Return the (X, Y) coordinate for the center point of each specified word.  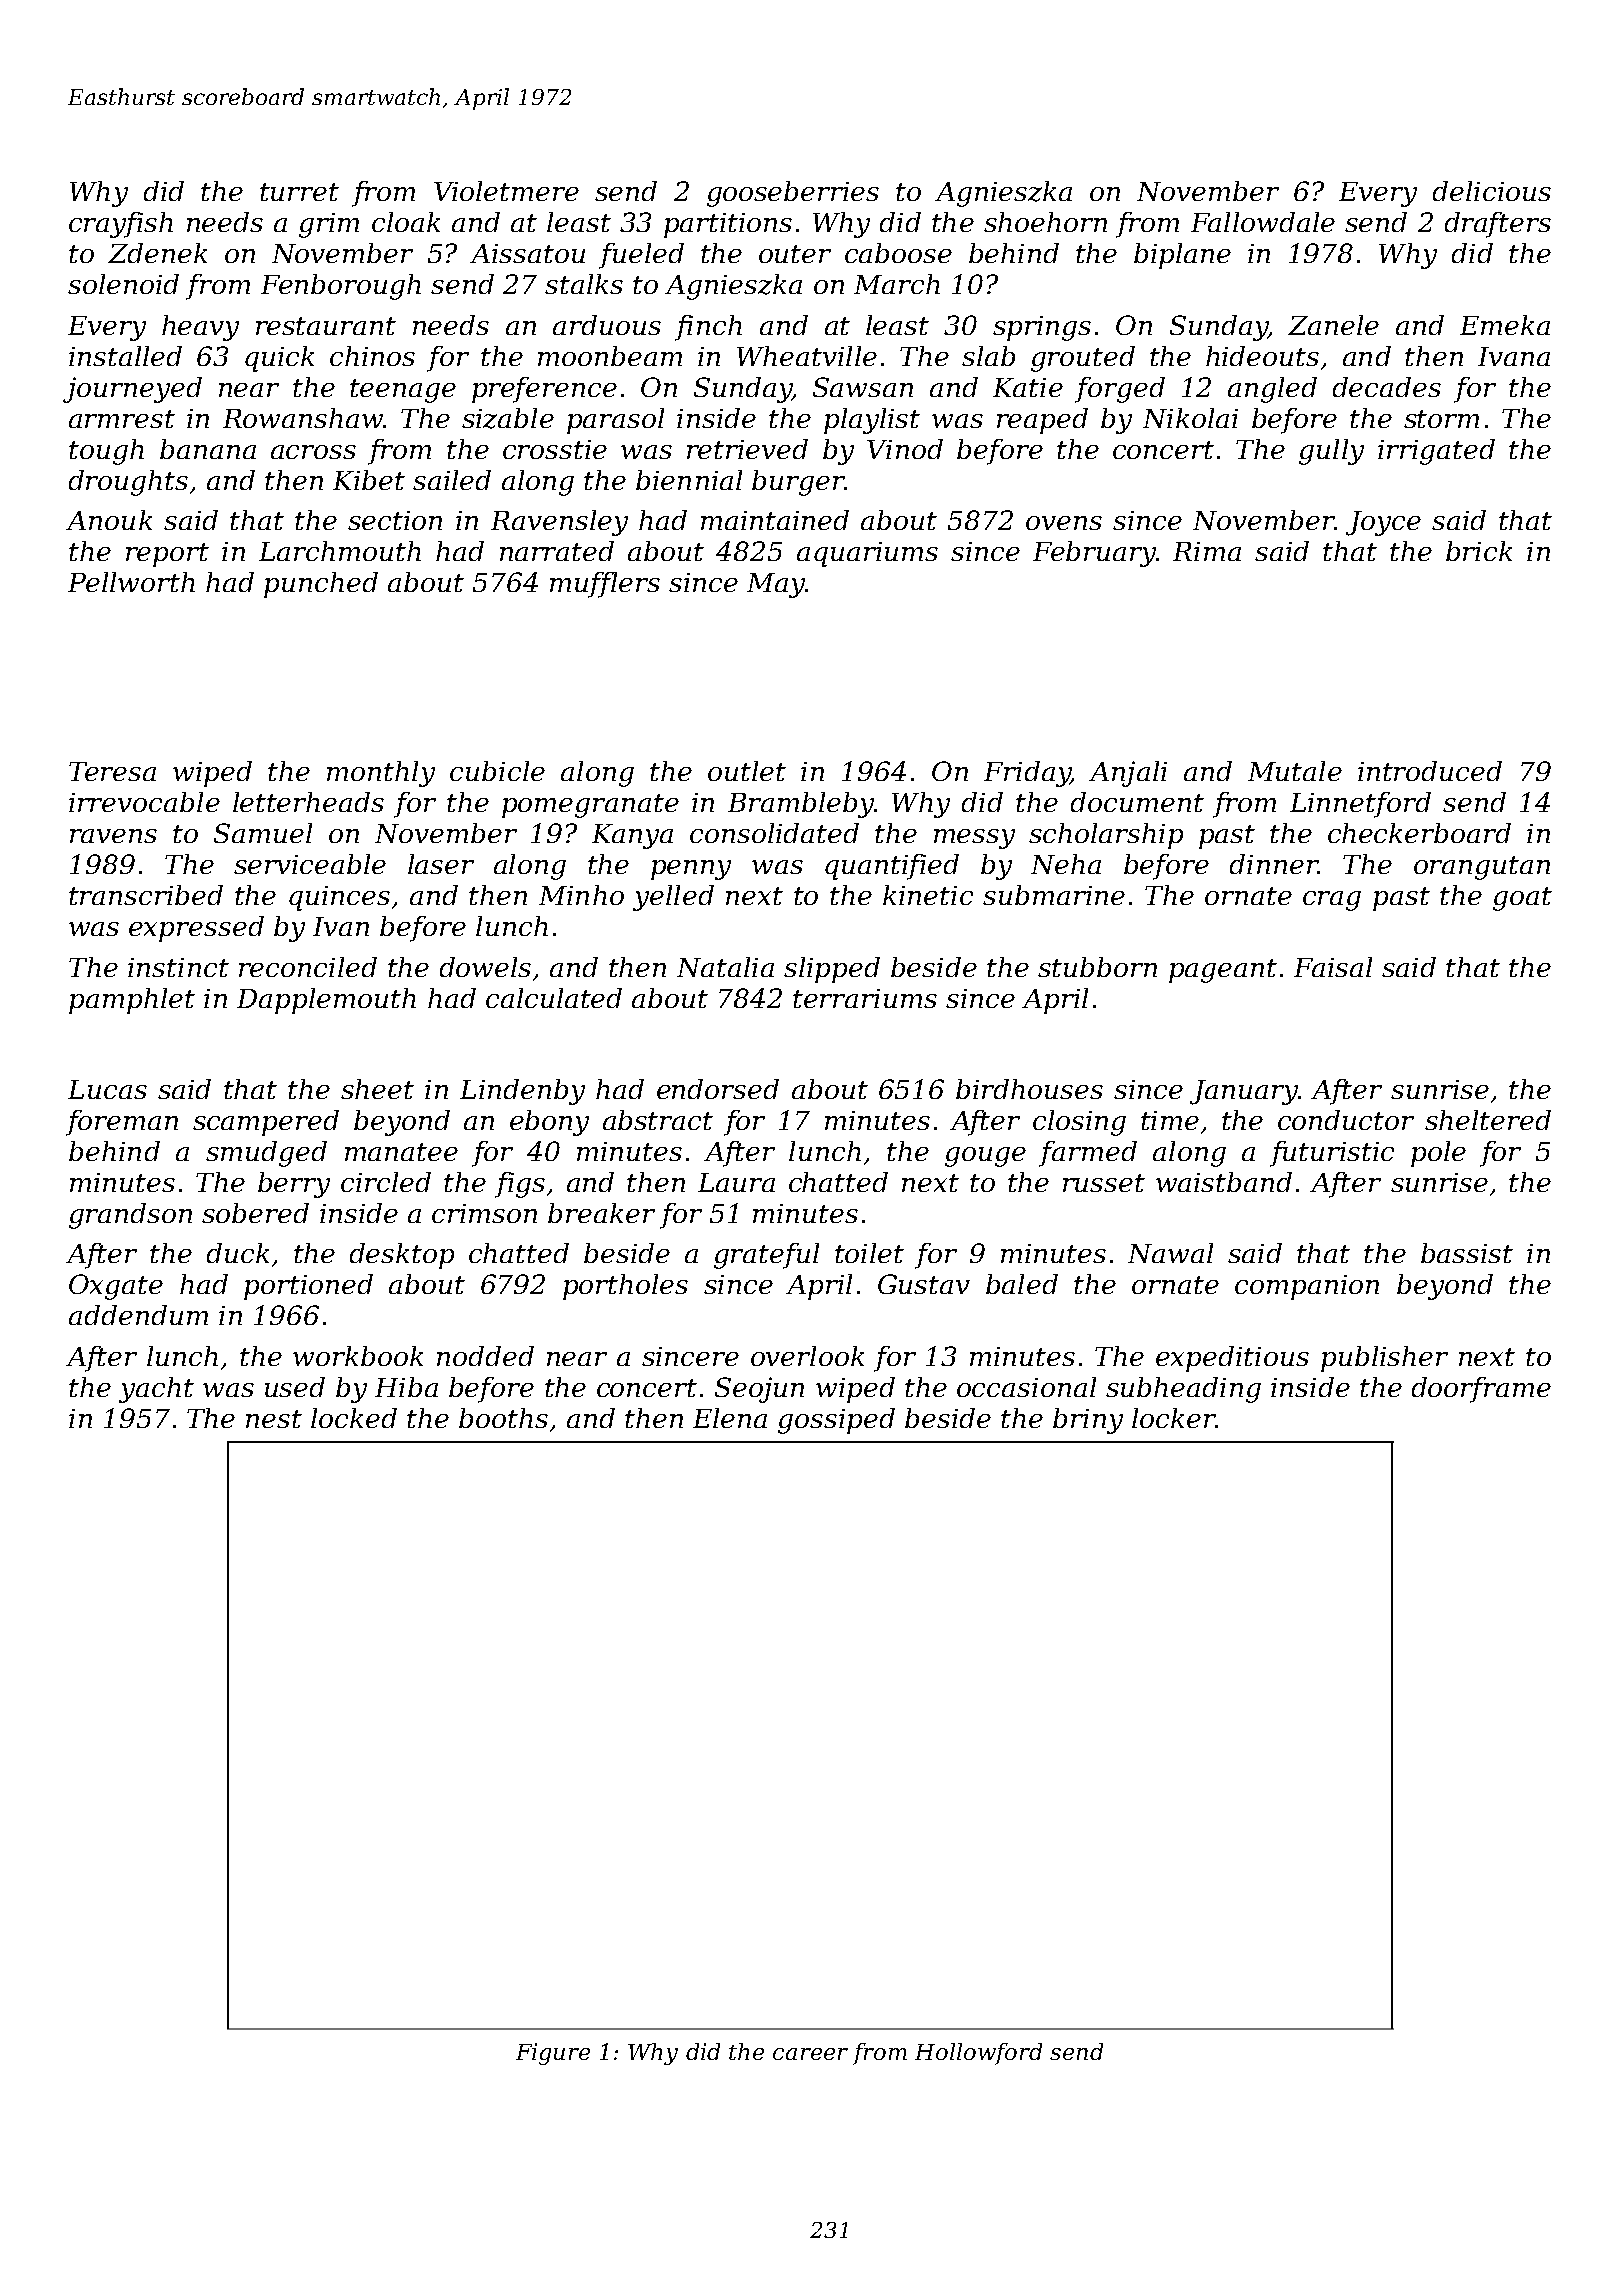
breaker (601, 1213)
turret (299, 192)
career (810, 2054)
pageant (1223, 971)
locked (354, 1418)
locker (1173, 1418)
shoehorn (1045, 222)
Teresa (112, 771)
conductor (1346, 1120)
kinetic (928, 895)
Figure (553, 2054)
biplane (1182, 256)
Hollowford (978, 2054)
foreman (122, 1123)
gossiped (836, 1421)
